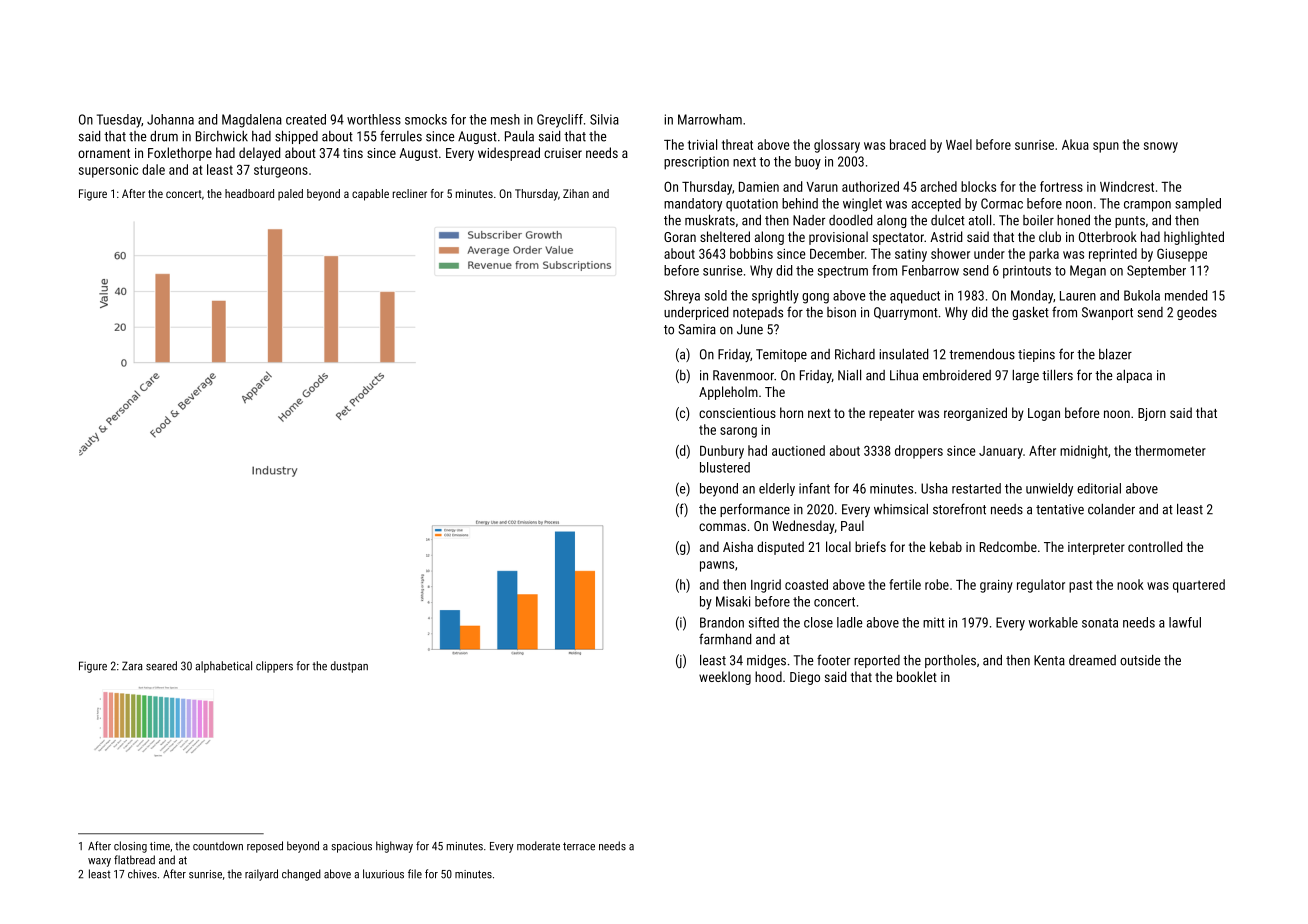  What do you see at coordinates (161, 666) in the page?
I see `seared` at bounding box center [161, 666].
